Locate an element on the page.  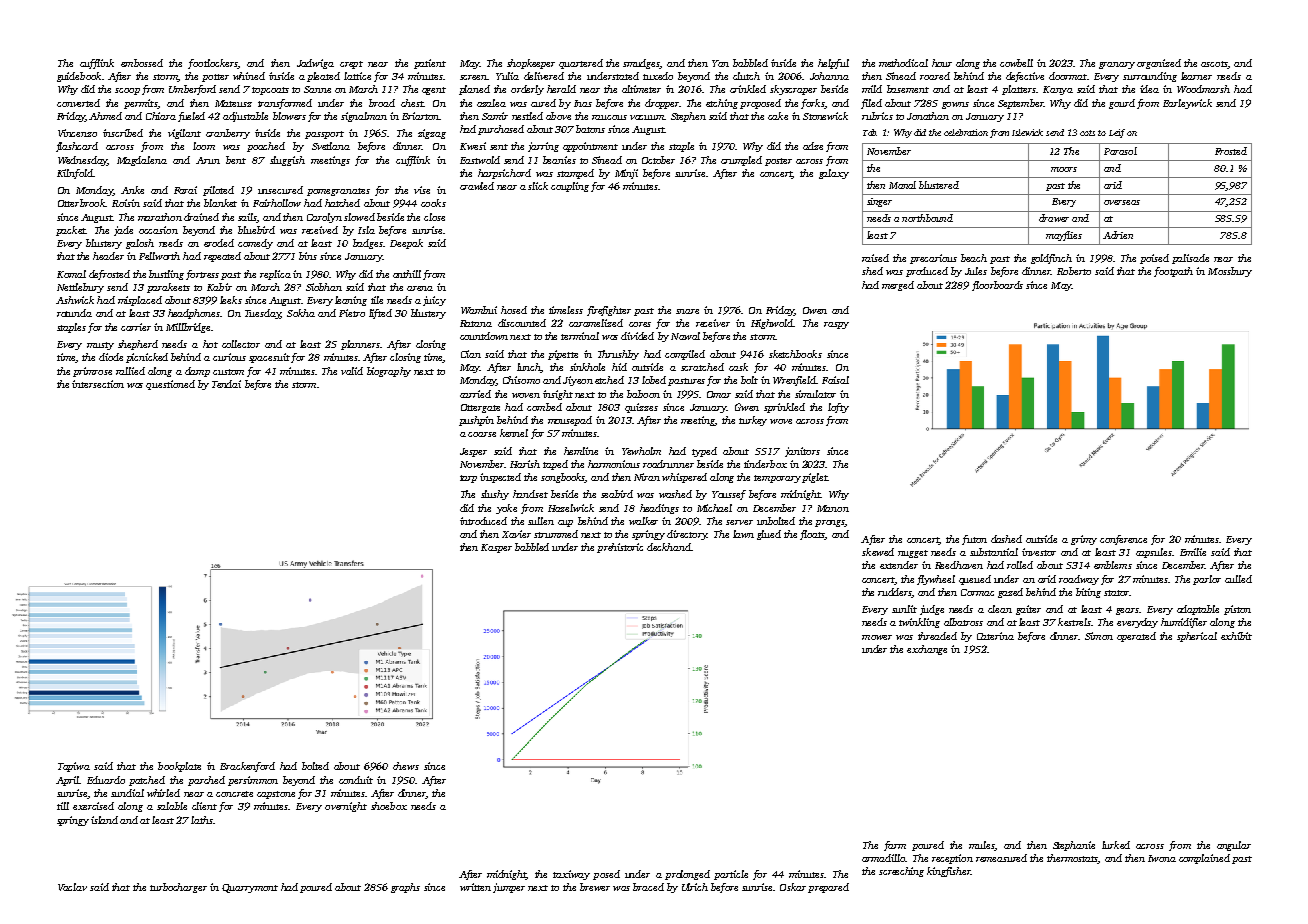
leeks is located at coordinates (231, 300).
